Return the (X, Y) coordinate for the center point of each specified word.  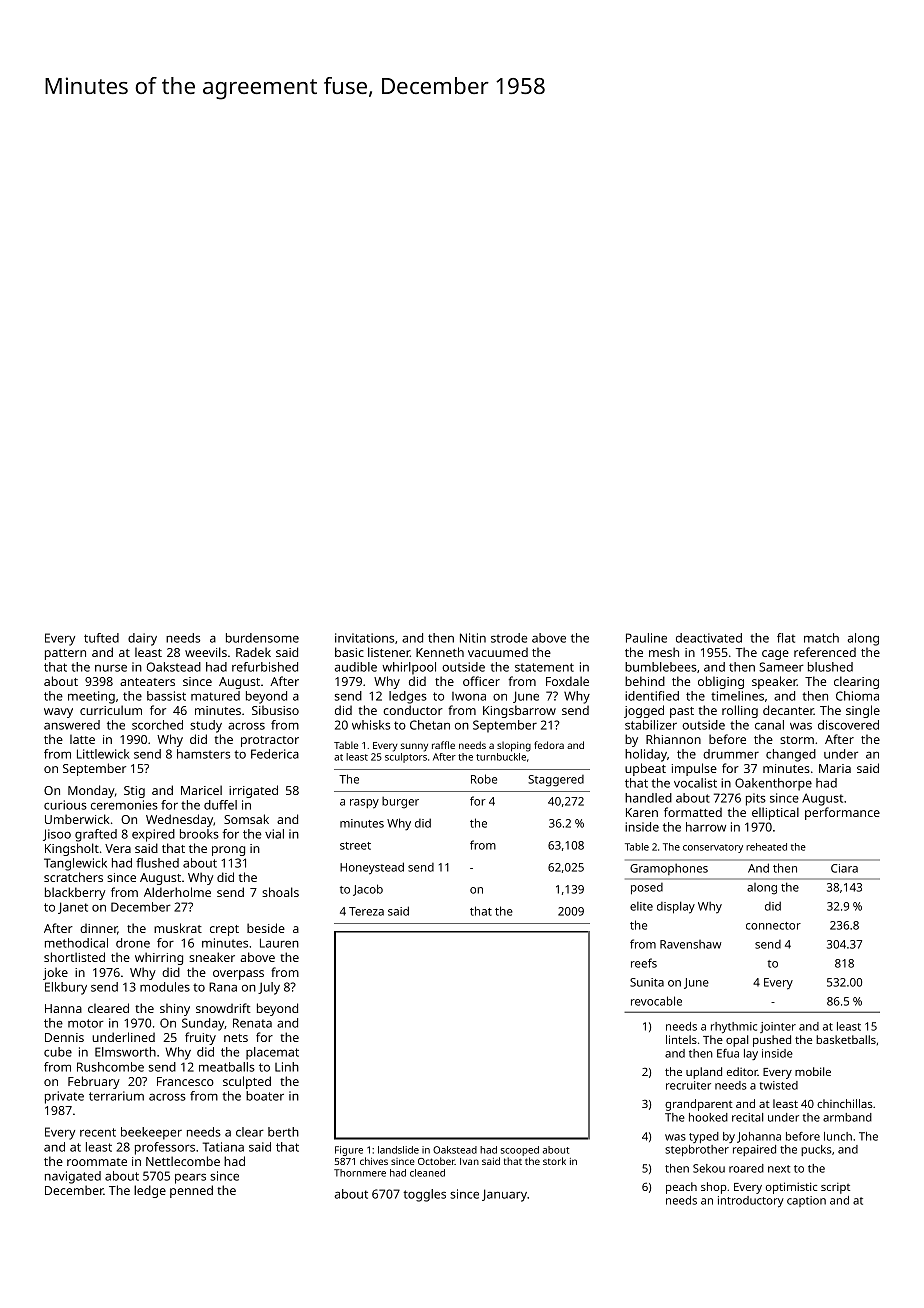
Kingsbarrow (519, 711)
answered (72, 725)
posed (647, 889)
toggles (424, 1195)
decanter (788, 710)
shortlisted (74, 957)
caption (806, 1201)
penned (191, 1191)
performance (842, 813)
